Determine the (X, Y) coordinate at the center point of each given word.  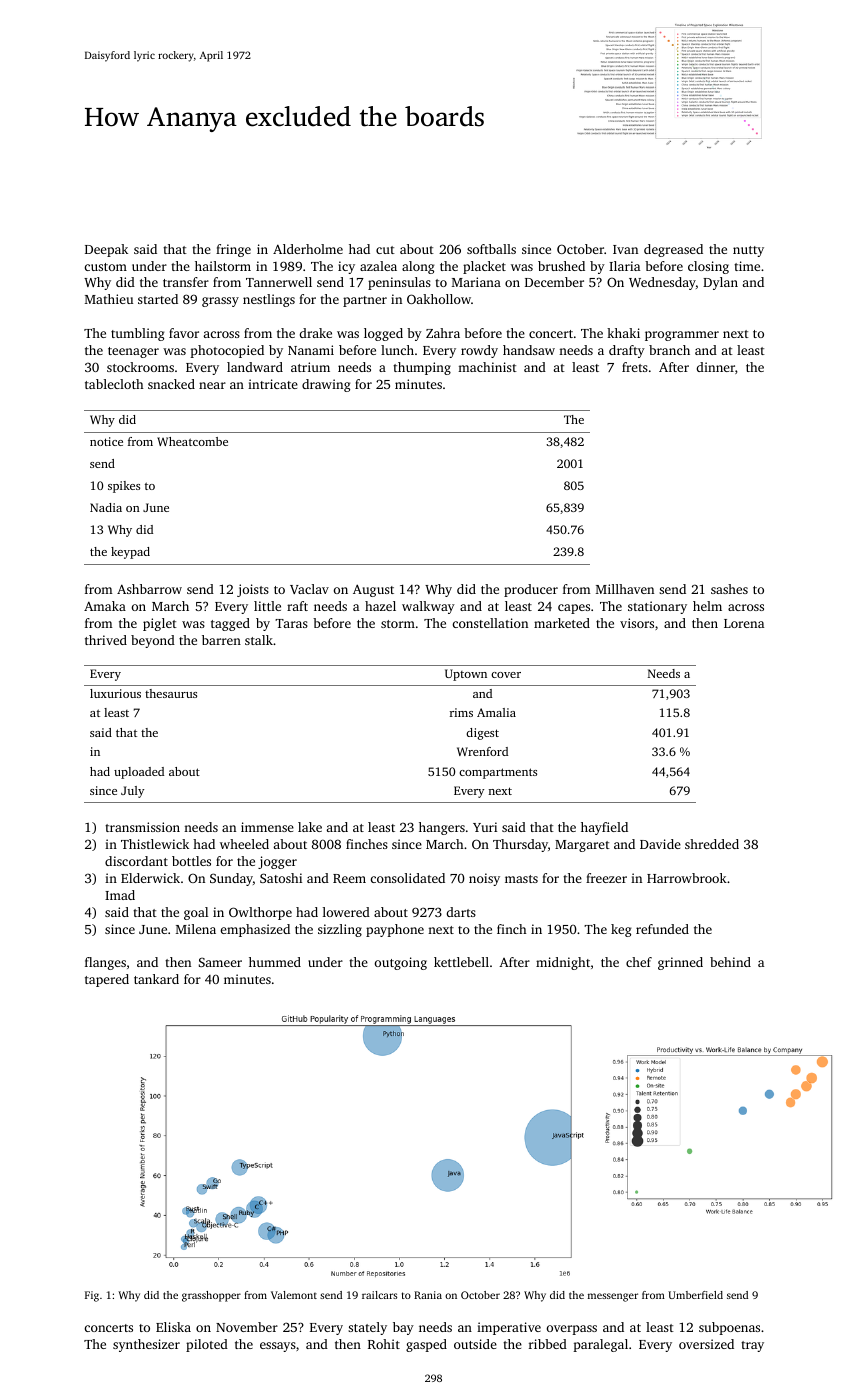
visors (637, 623)
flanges (105, 963)
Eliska (173, 1327)
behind (730, 962)
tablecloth (114, 384)
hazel (380, 606)
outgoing (401, 963)
